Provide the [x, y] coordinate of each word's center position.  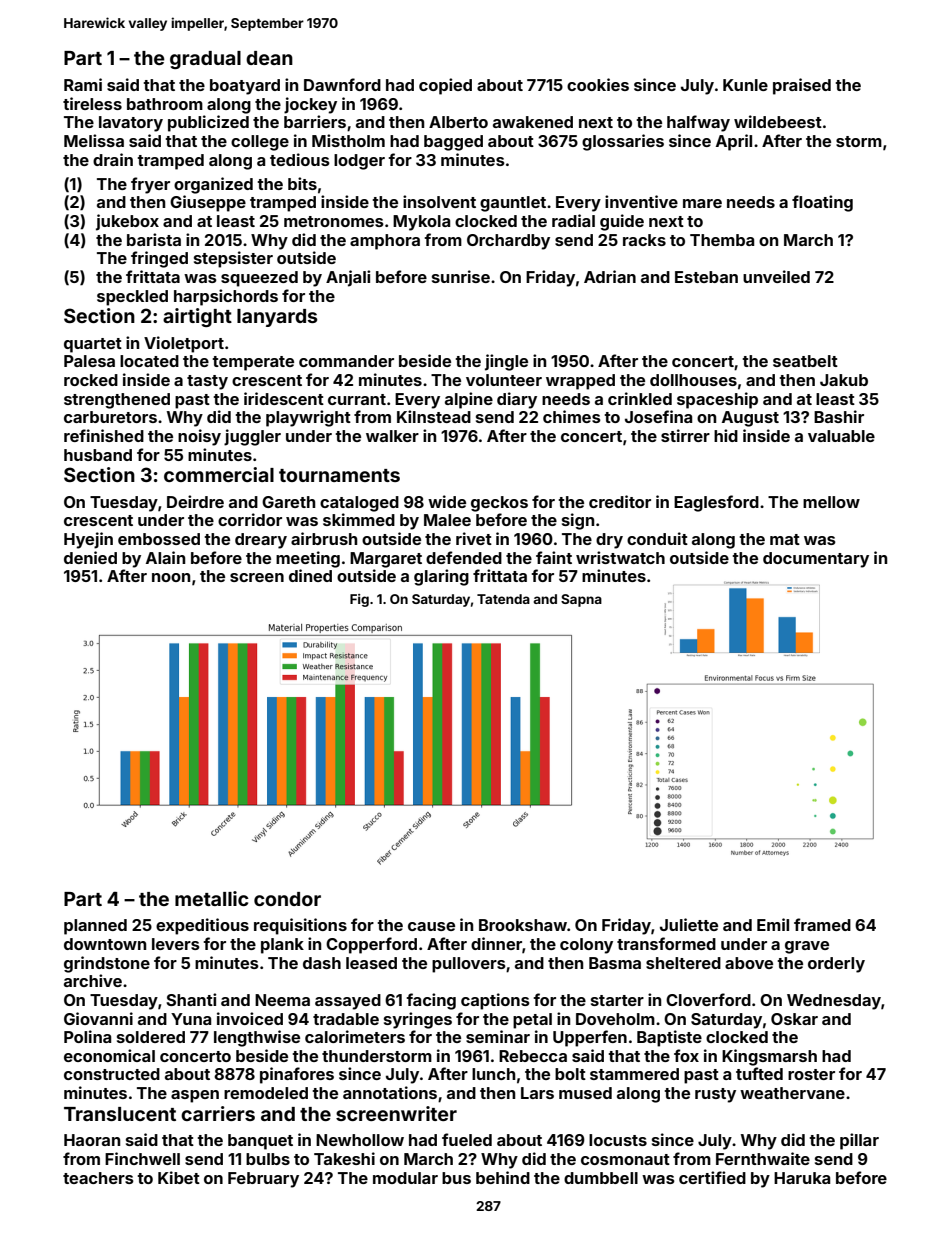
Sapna [581, 600]
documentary [816, 560]
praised [802, 86]
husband [98, 455]
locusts [618, 1140]
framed [822, 924]
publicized [208, 123]
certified [712, 1177]
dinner [496, 943]
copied [445, 86]
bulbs [268, 1159]
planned [95, 927]
